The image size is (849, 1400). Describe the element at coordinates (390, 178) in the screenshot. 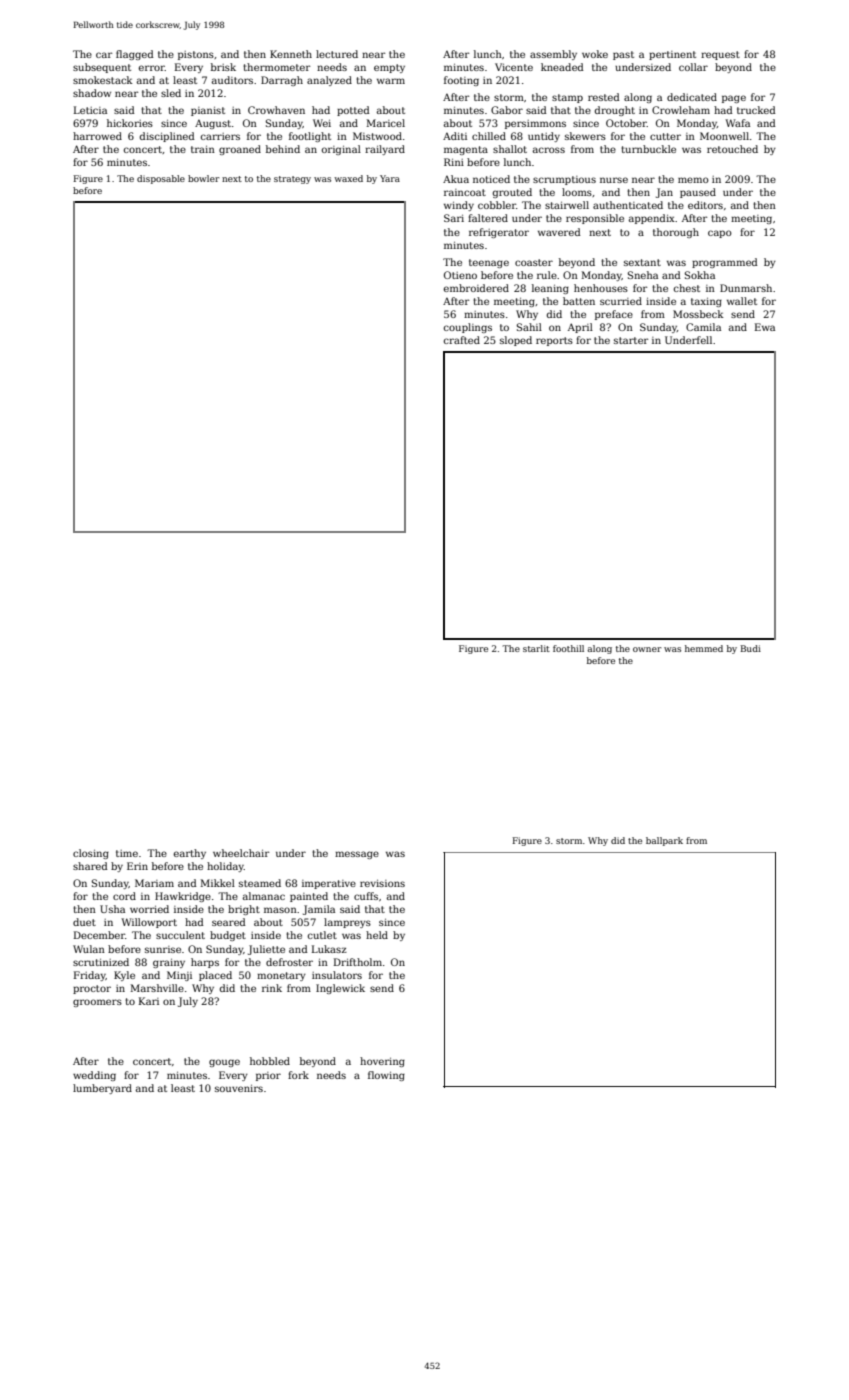

I see `Yara` at that location.
